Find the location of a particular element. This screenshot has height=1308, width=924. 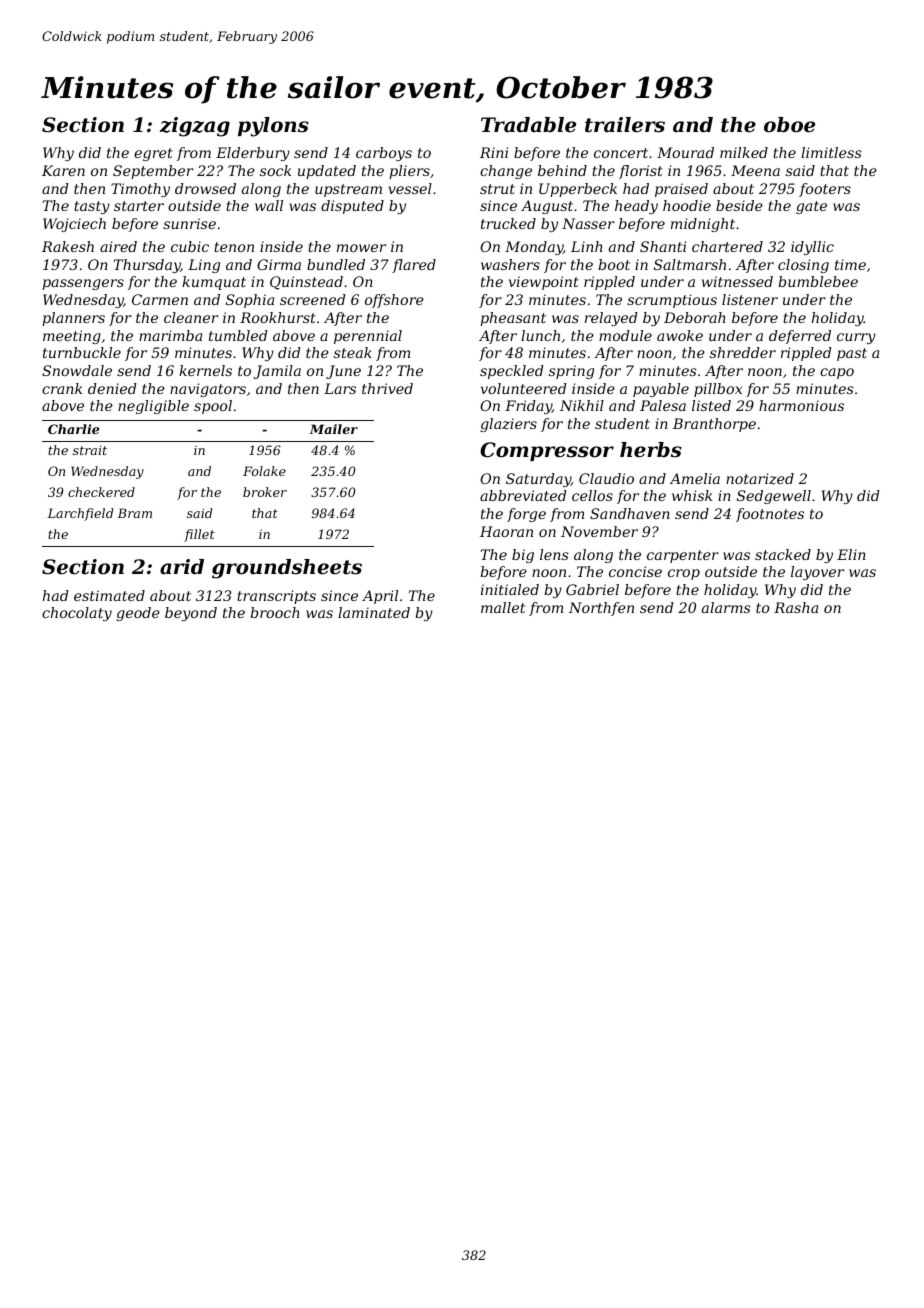

scrumptious is located at coordinates (672, 301).
